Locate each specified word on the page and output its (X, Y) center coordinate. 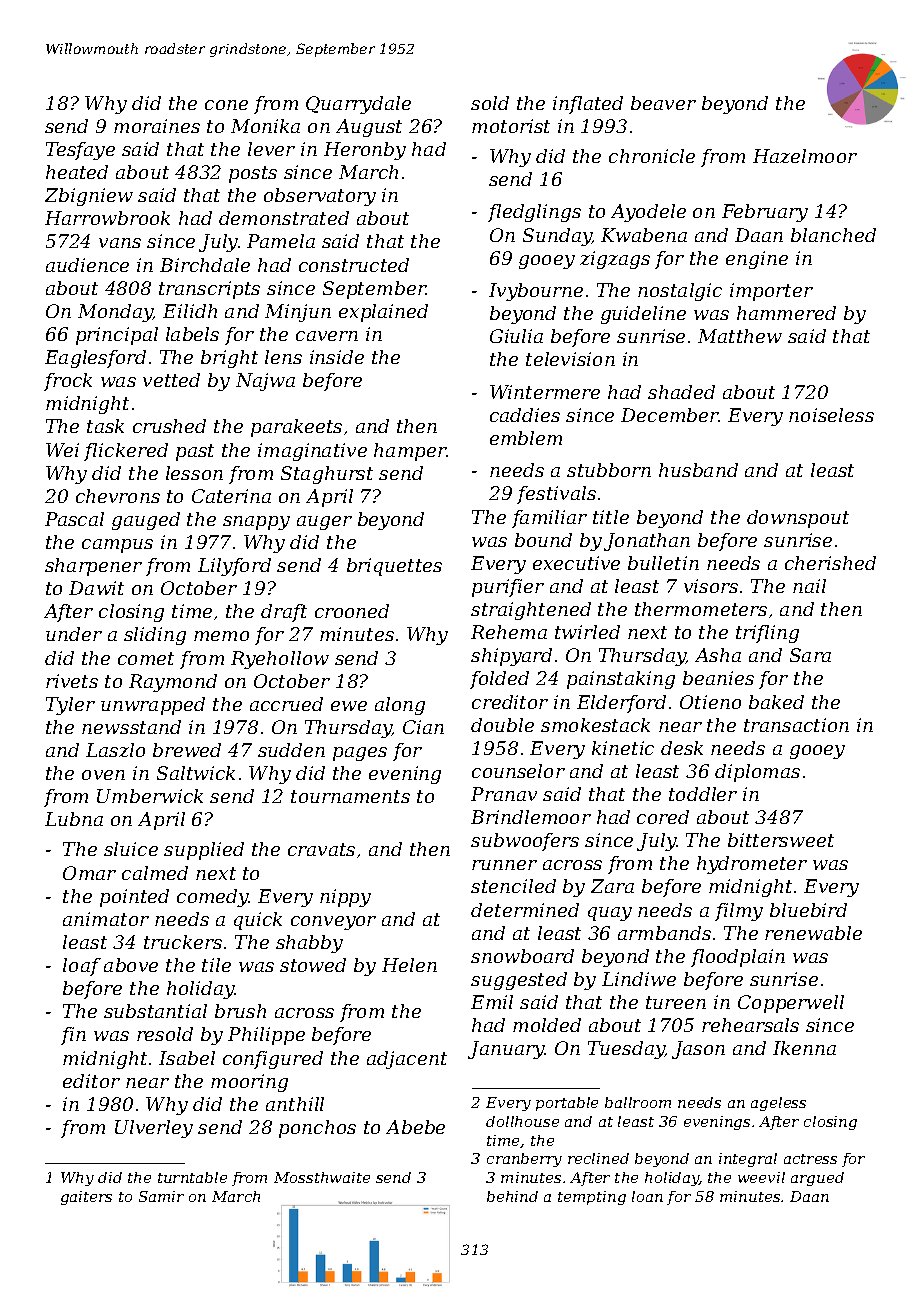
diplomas (757, 773)
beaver (663, 103)
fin (73, 1036)
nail (809, 586)
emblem (526, 438)
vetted (171, 380)
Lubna (74, 819)
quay (610, 914)
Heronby (365, 151)
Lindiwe (639, 979)
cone (226, 105)
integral (748, 1160)
